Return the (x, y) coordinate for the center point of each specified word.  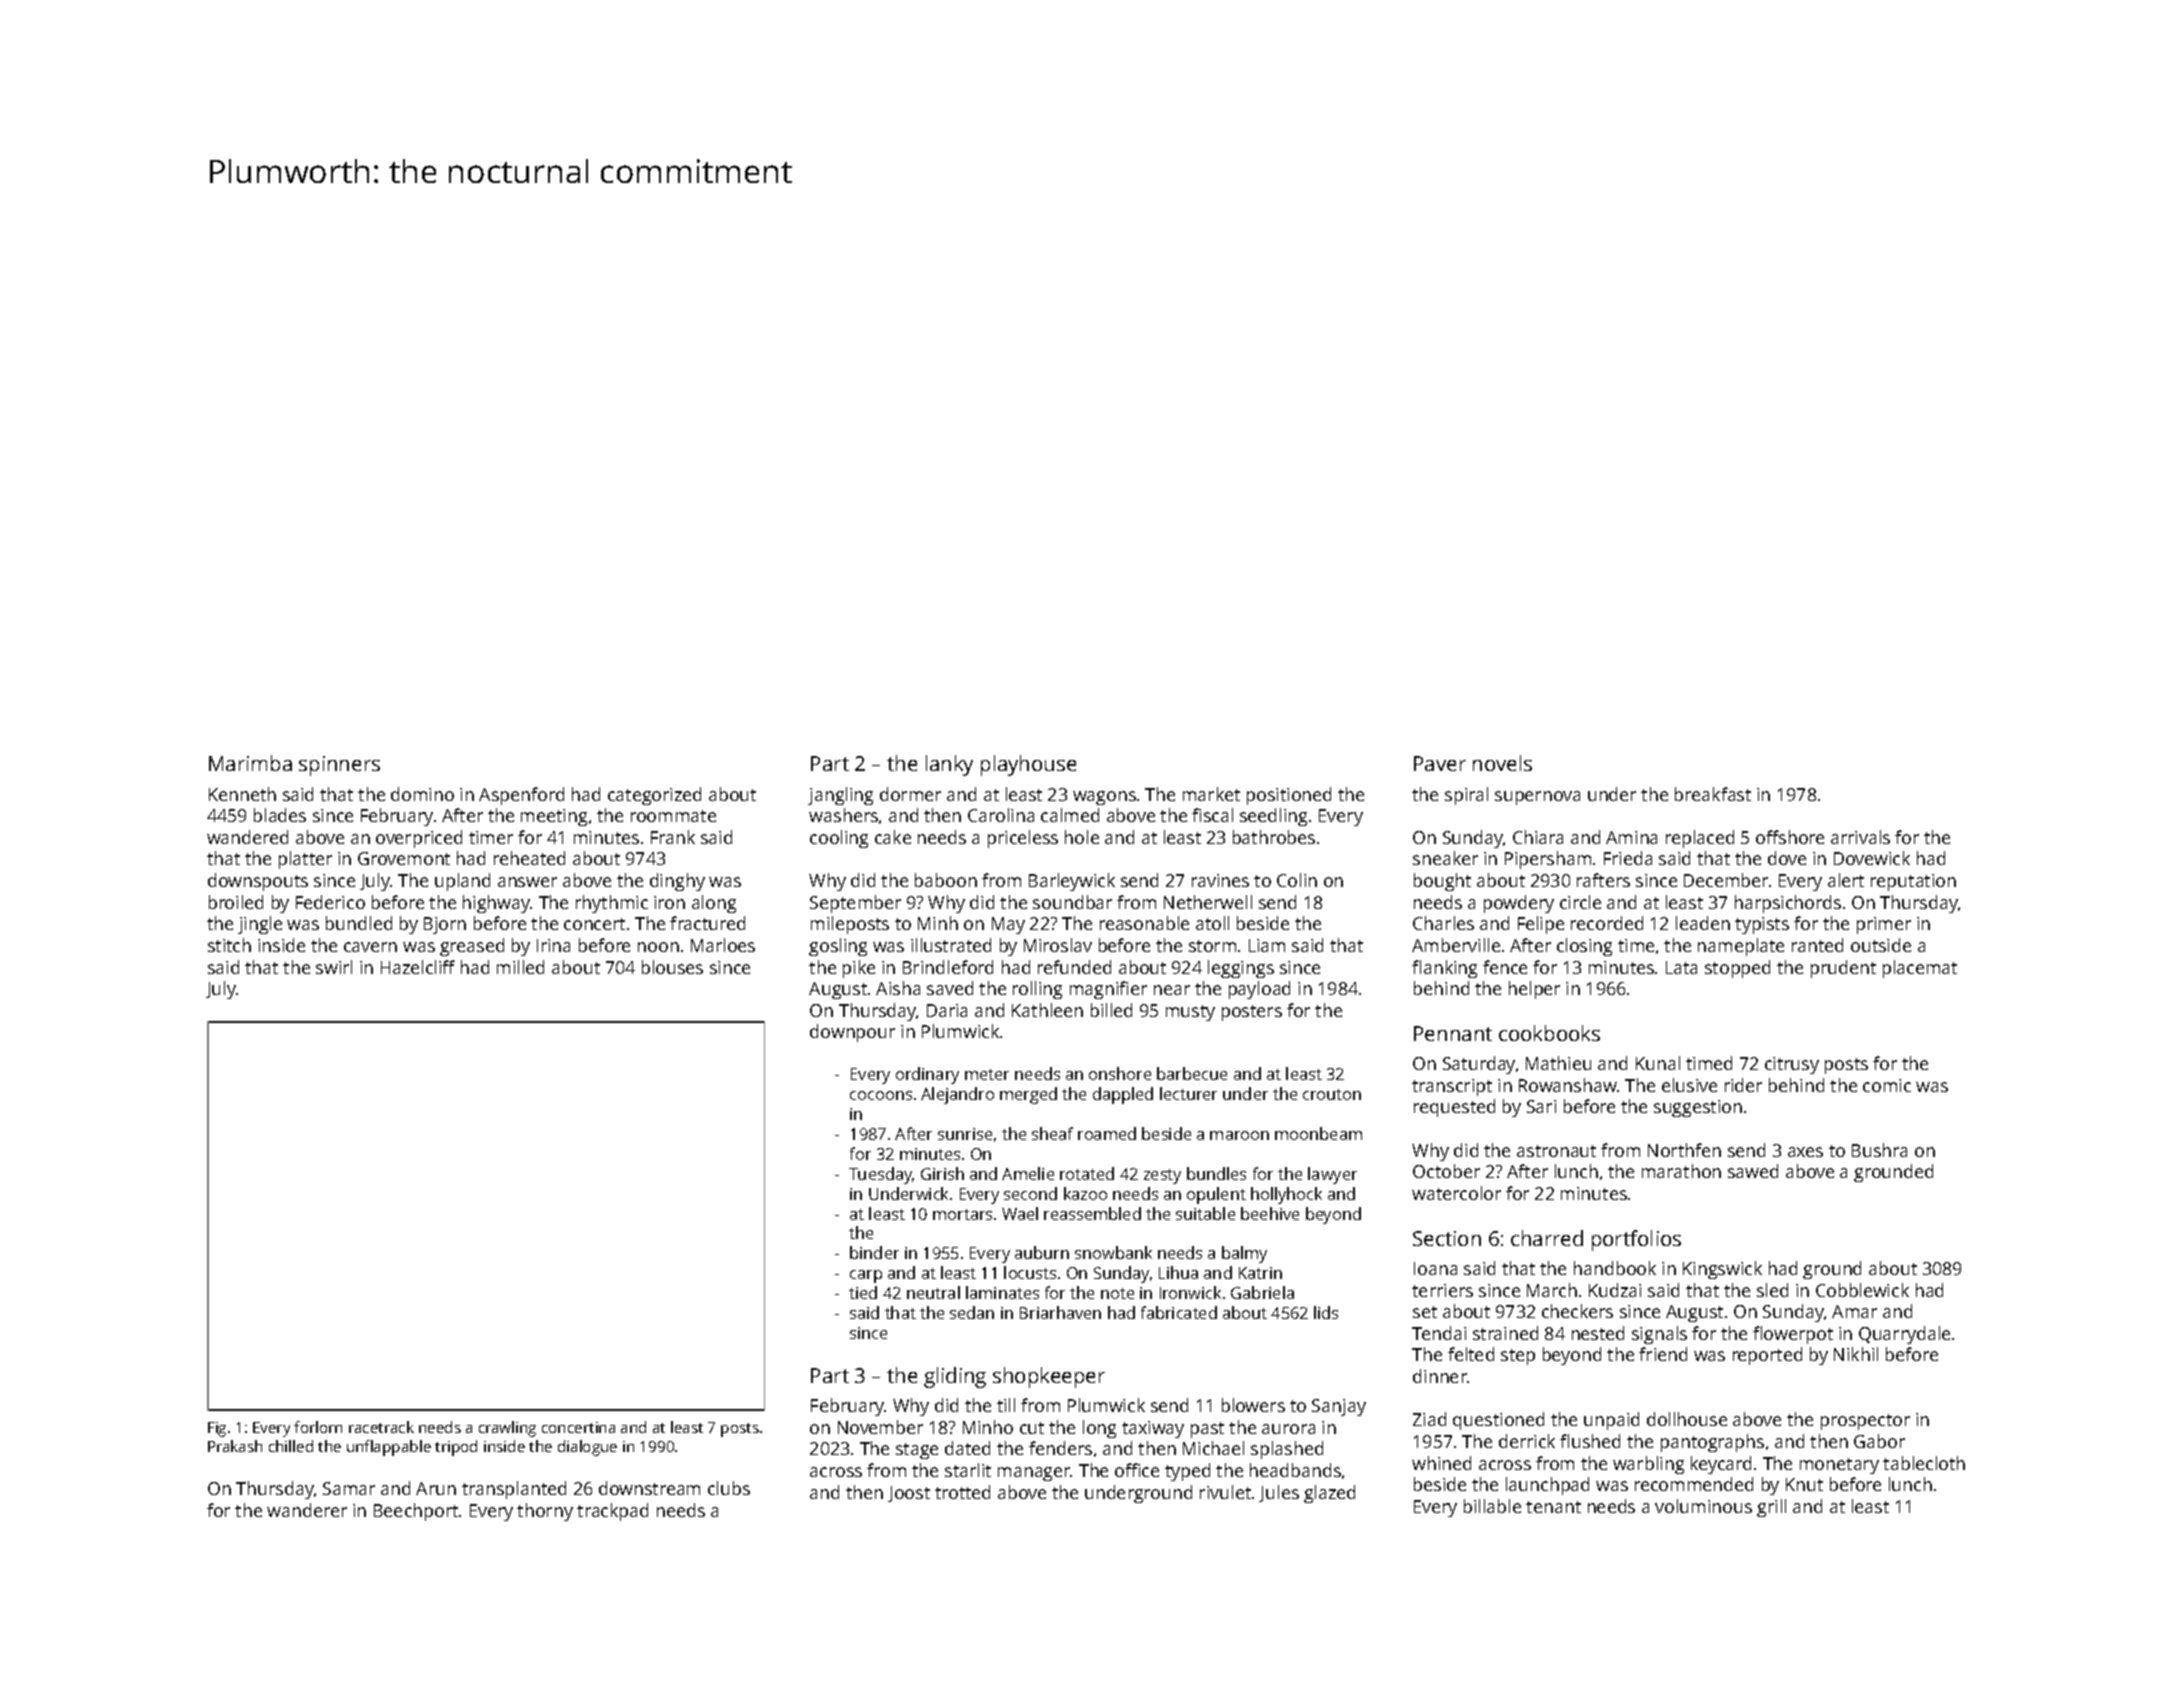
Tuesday (880, 1175)
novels (1502, 763)
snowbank (1113, 1252)
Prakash (235, 1446)
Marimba (250, 763)
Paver (1440, 763)
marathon (1681, 1171)
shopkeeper (1049, 1377)
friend (1663, 1354)
